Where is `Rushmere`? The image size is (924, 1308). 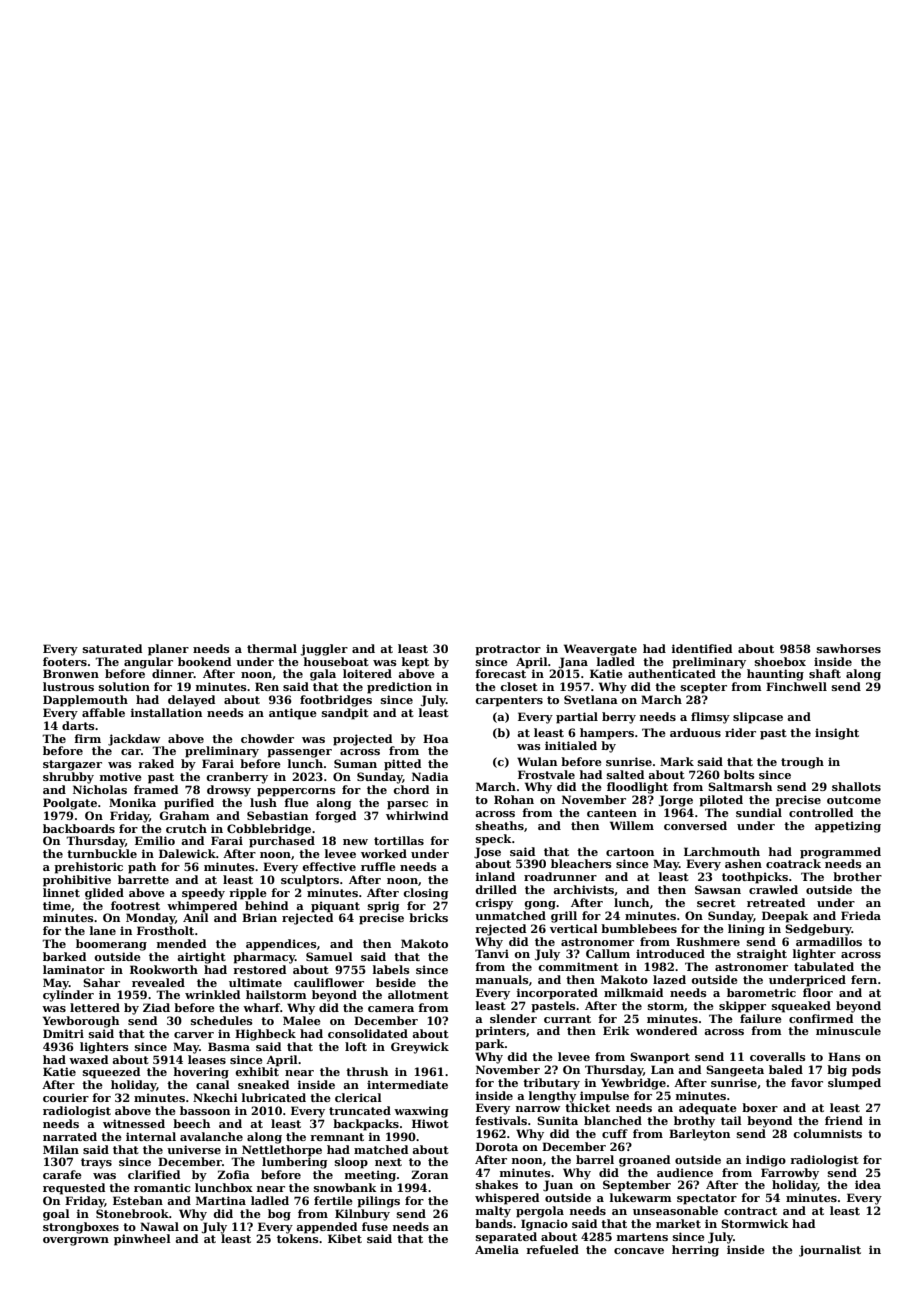
Rushmere is located at coordinates (708, 941).
